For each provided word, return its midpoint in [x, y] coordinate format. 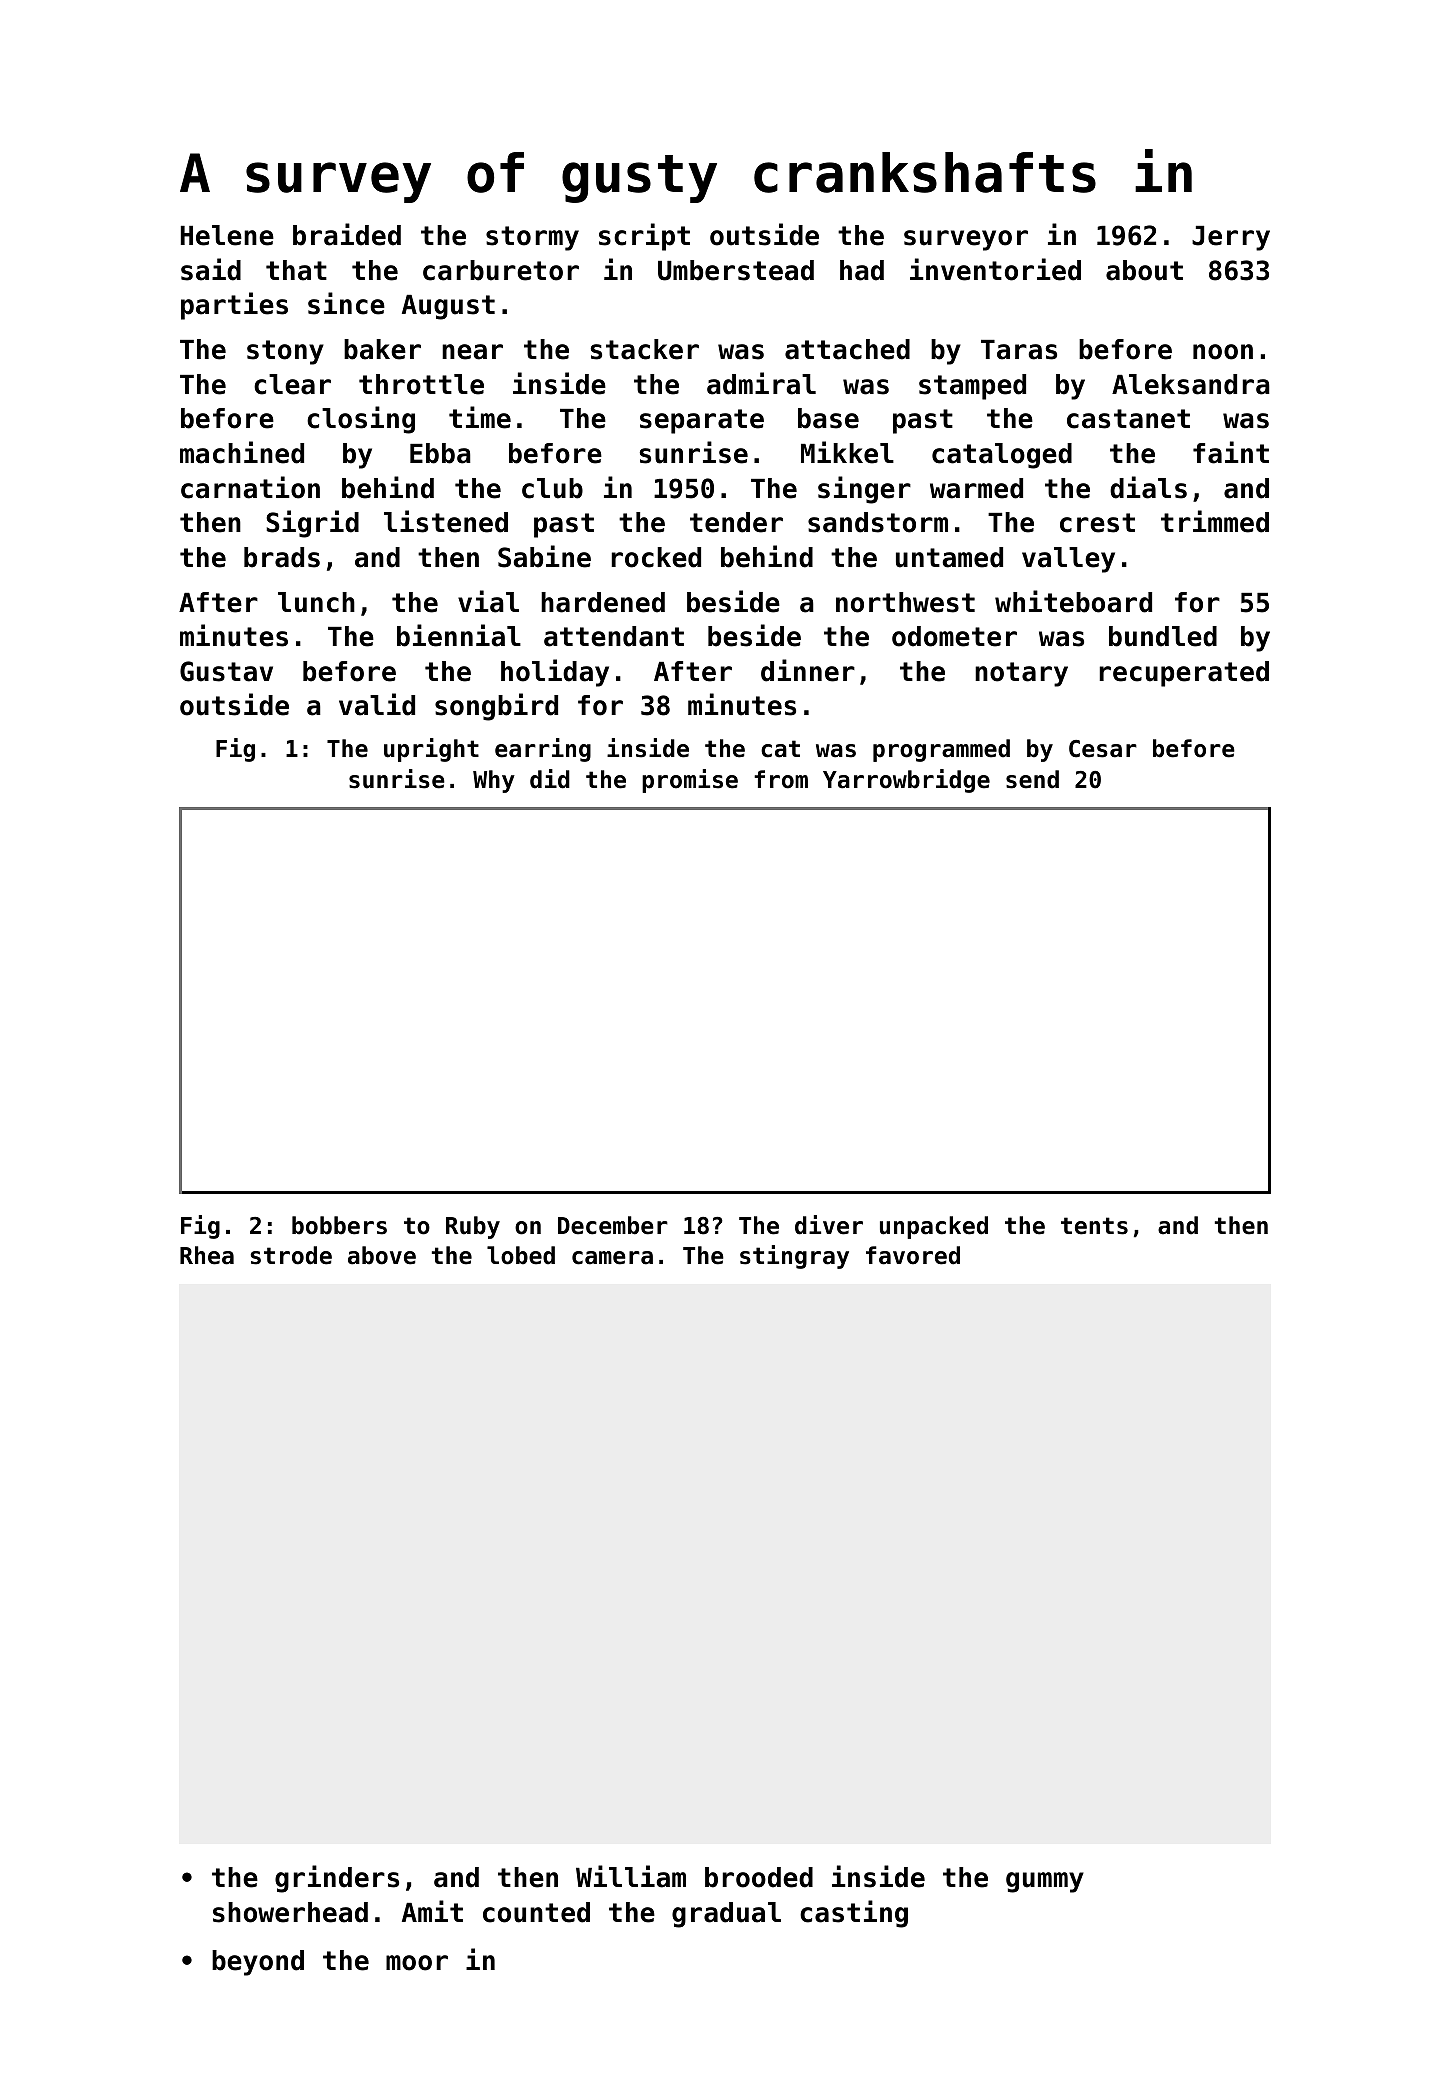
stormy [532, 238]
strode [291, 1255]
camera [612, 1258]
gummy [1045, 1882]
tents [1094, 1226]
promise [690, 781]
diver [829, 1225]
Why [494, 781]
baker [382, 349]
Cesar [1103, 749]
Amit [432, 1911]
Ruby [473, 1227]
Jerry [1231, 238]
